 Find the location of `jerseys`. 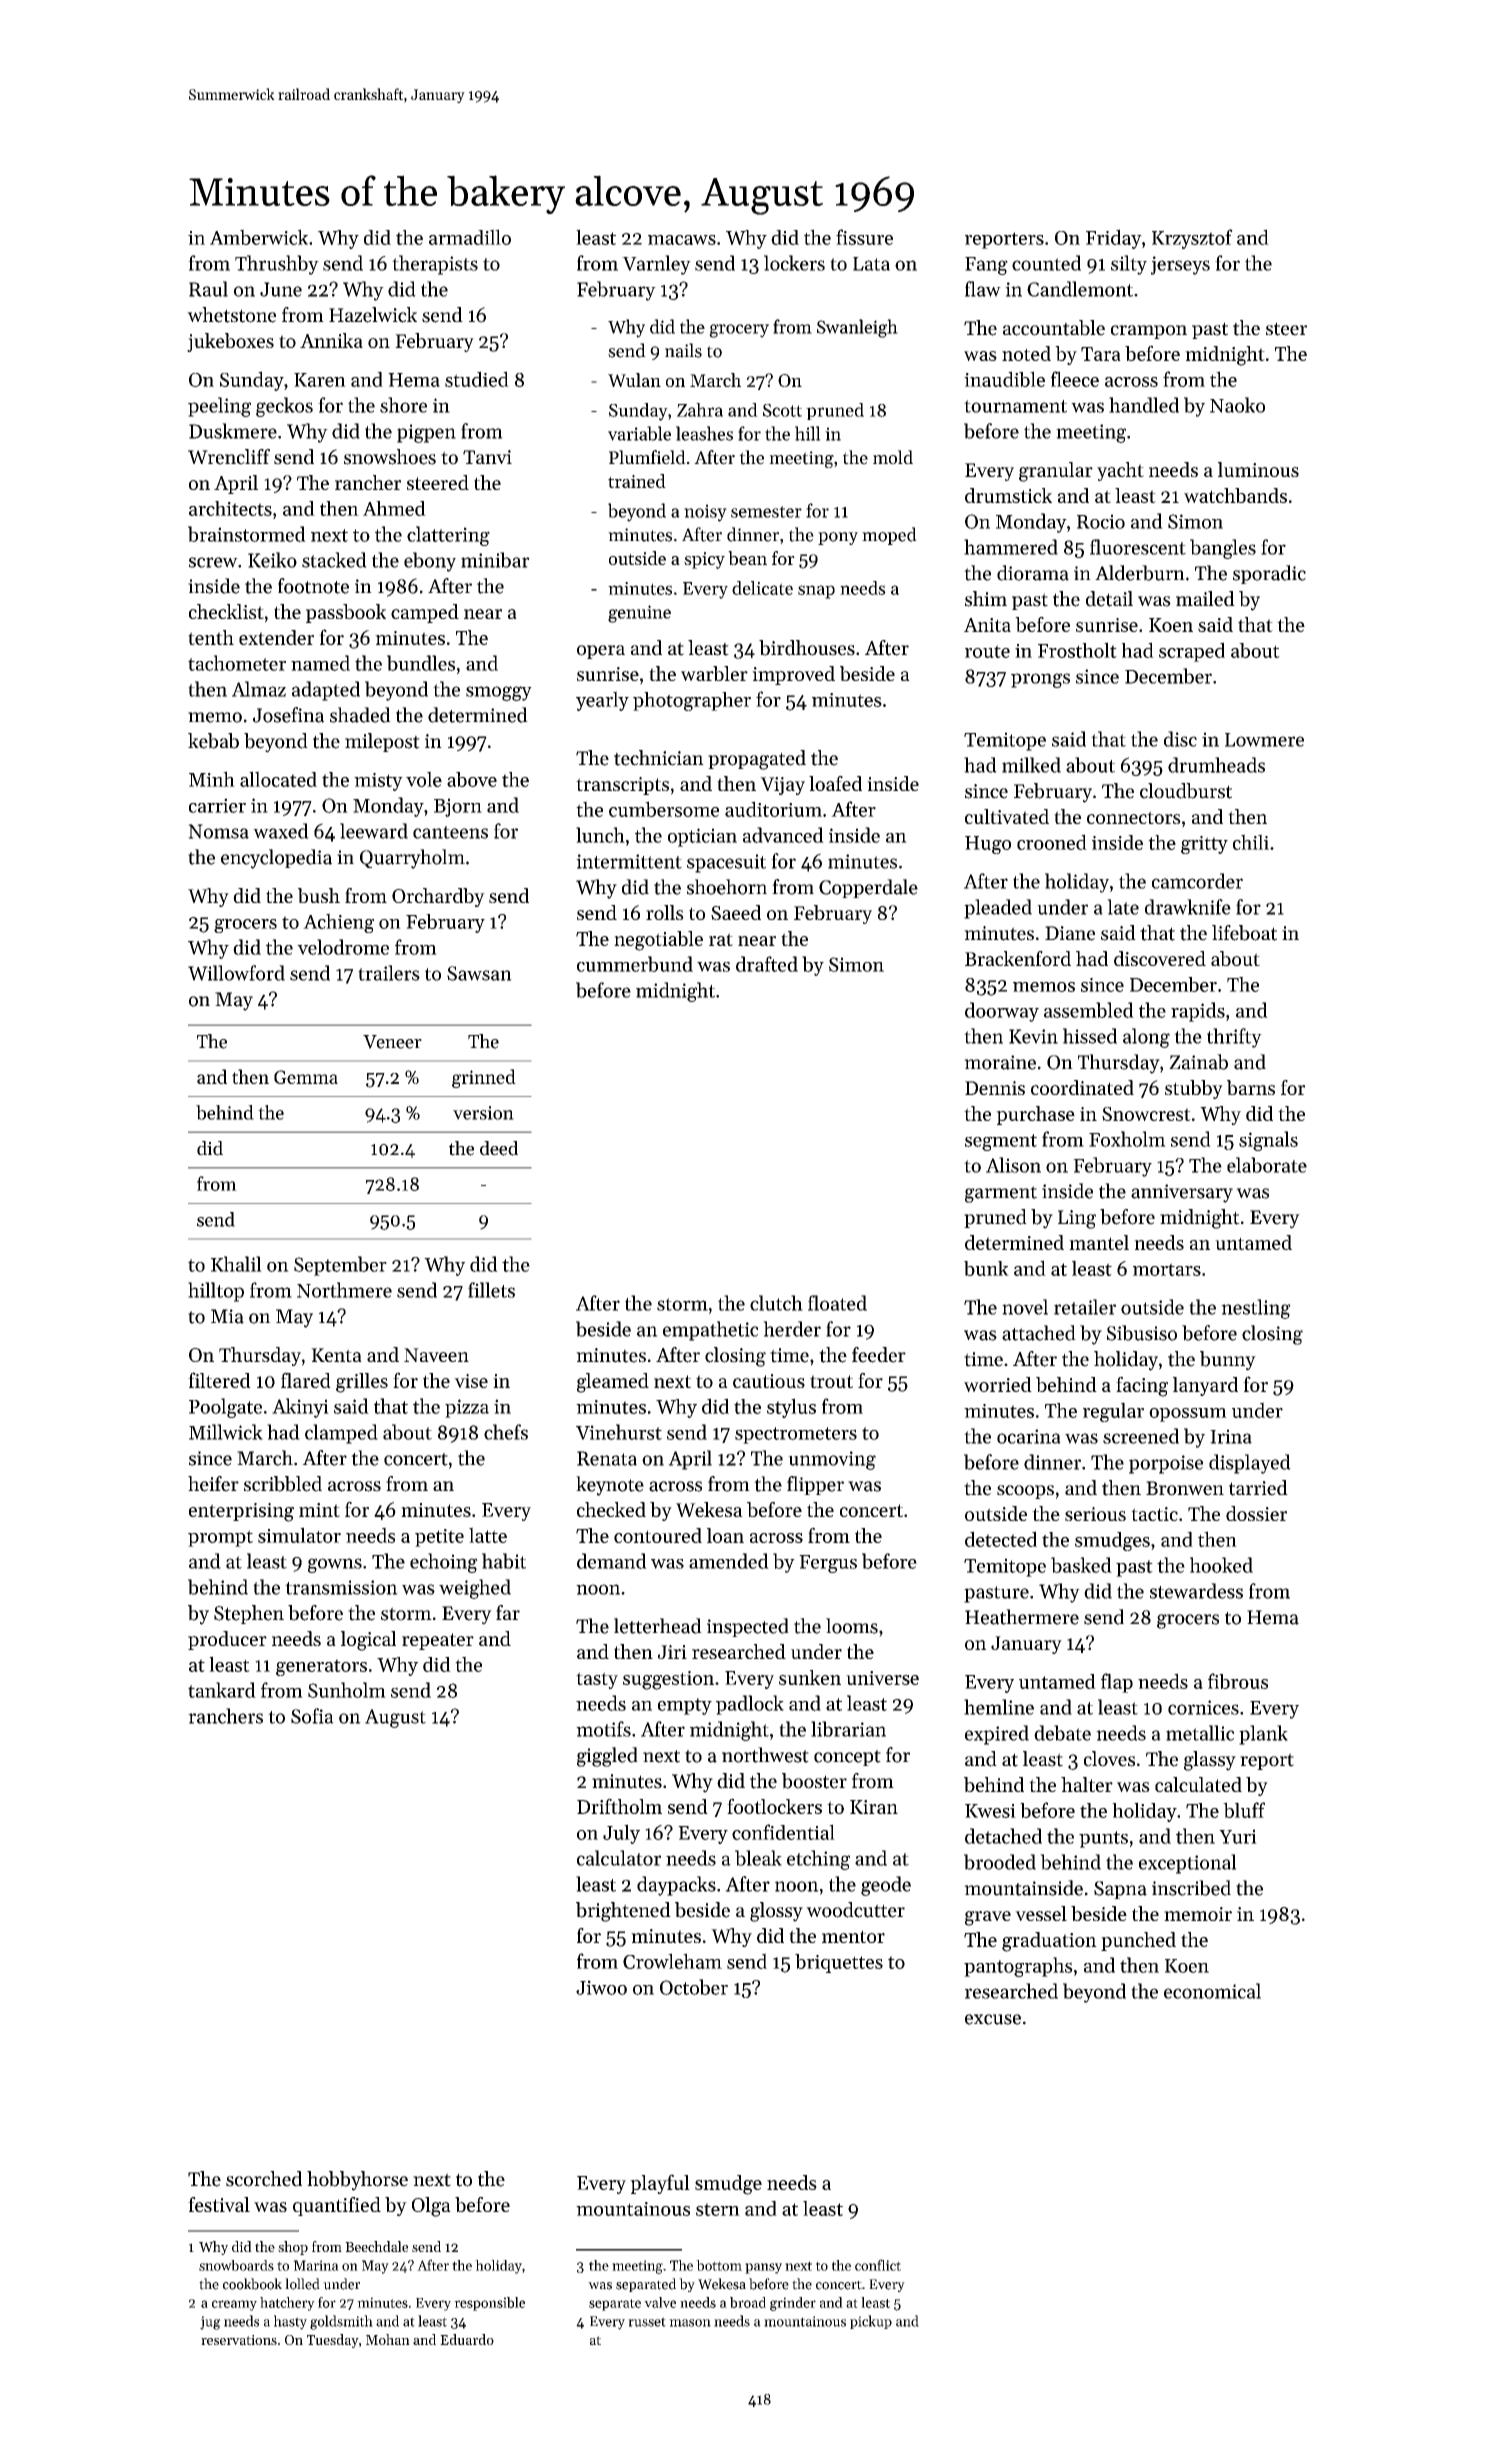

jerseys is located at coordinates (1180, 265).
